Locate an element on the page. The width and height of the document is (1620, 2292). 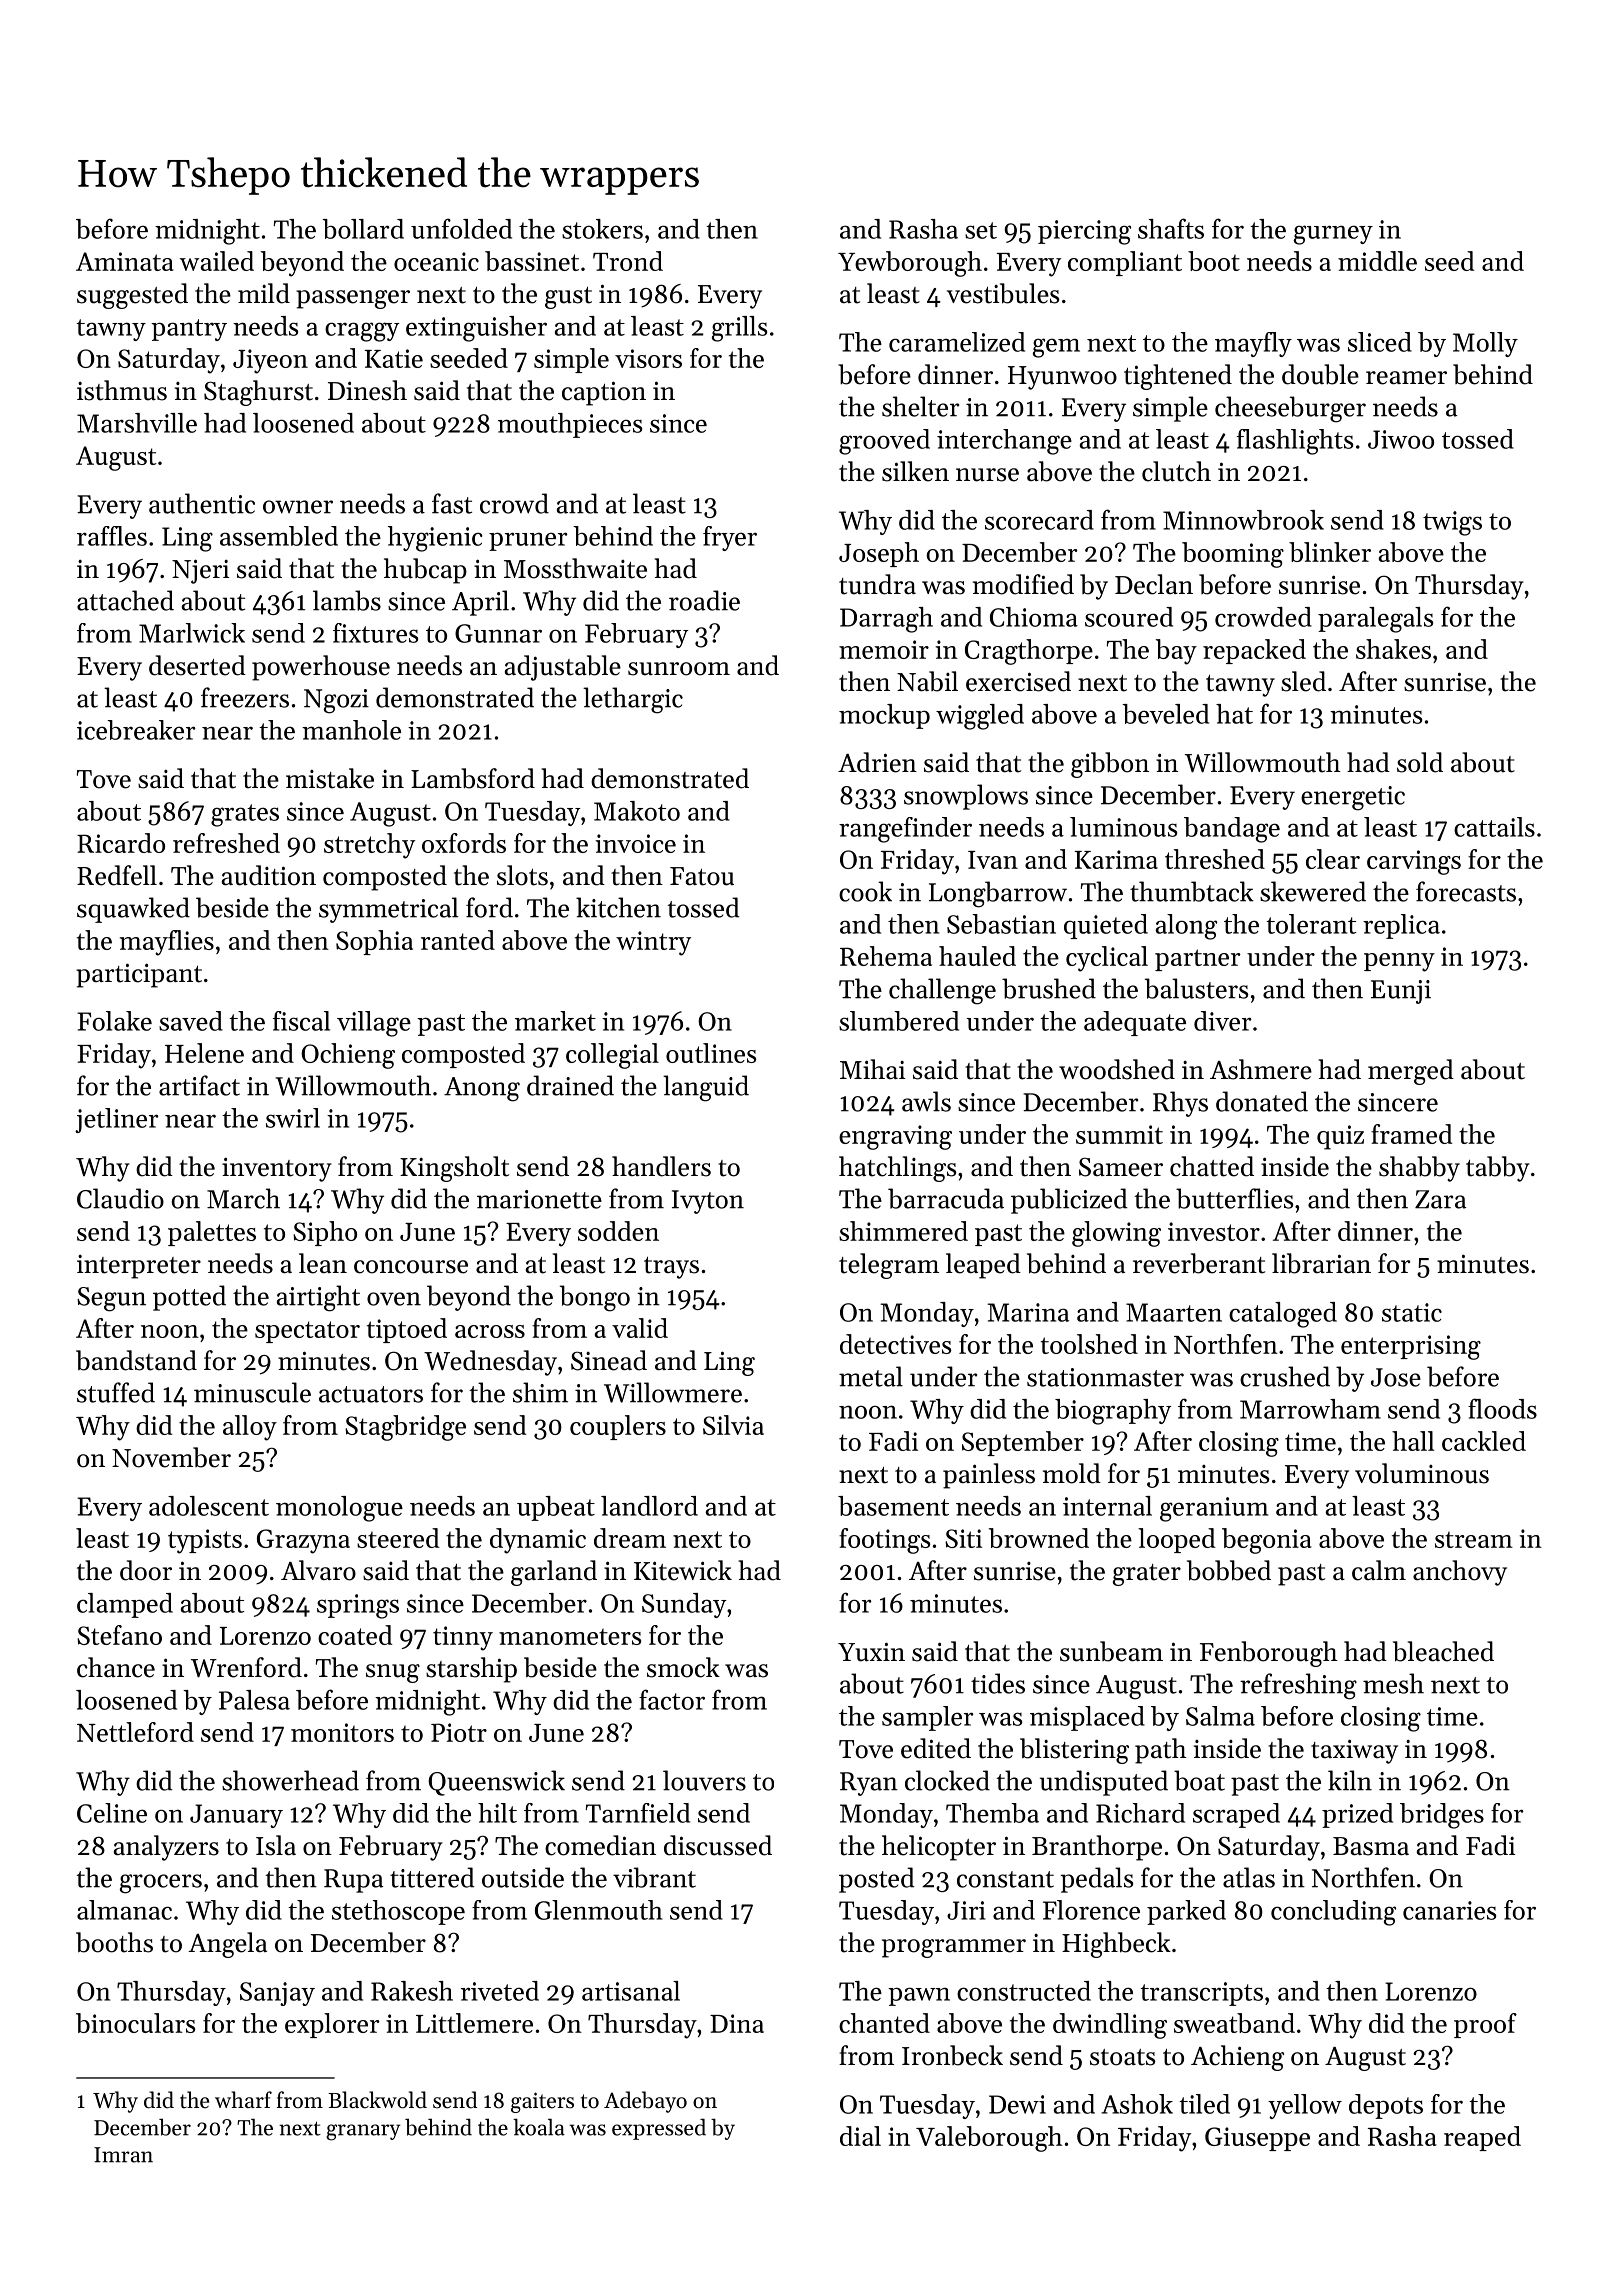
icebreaker is located at coordinates (136, 730).
